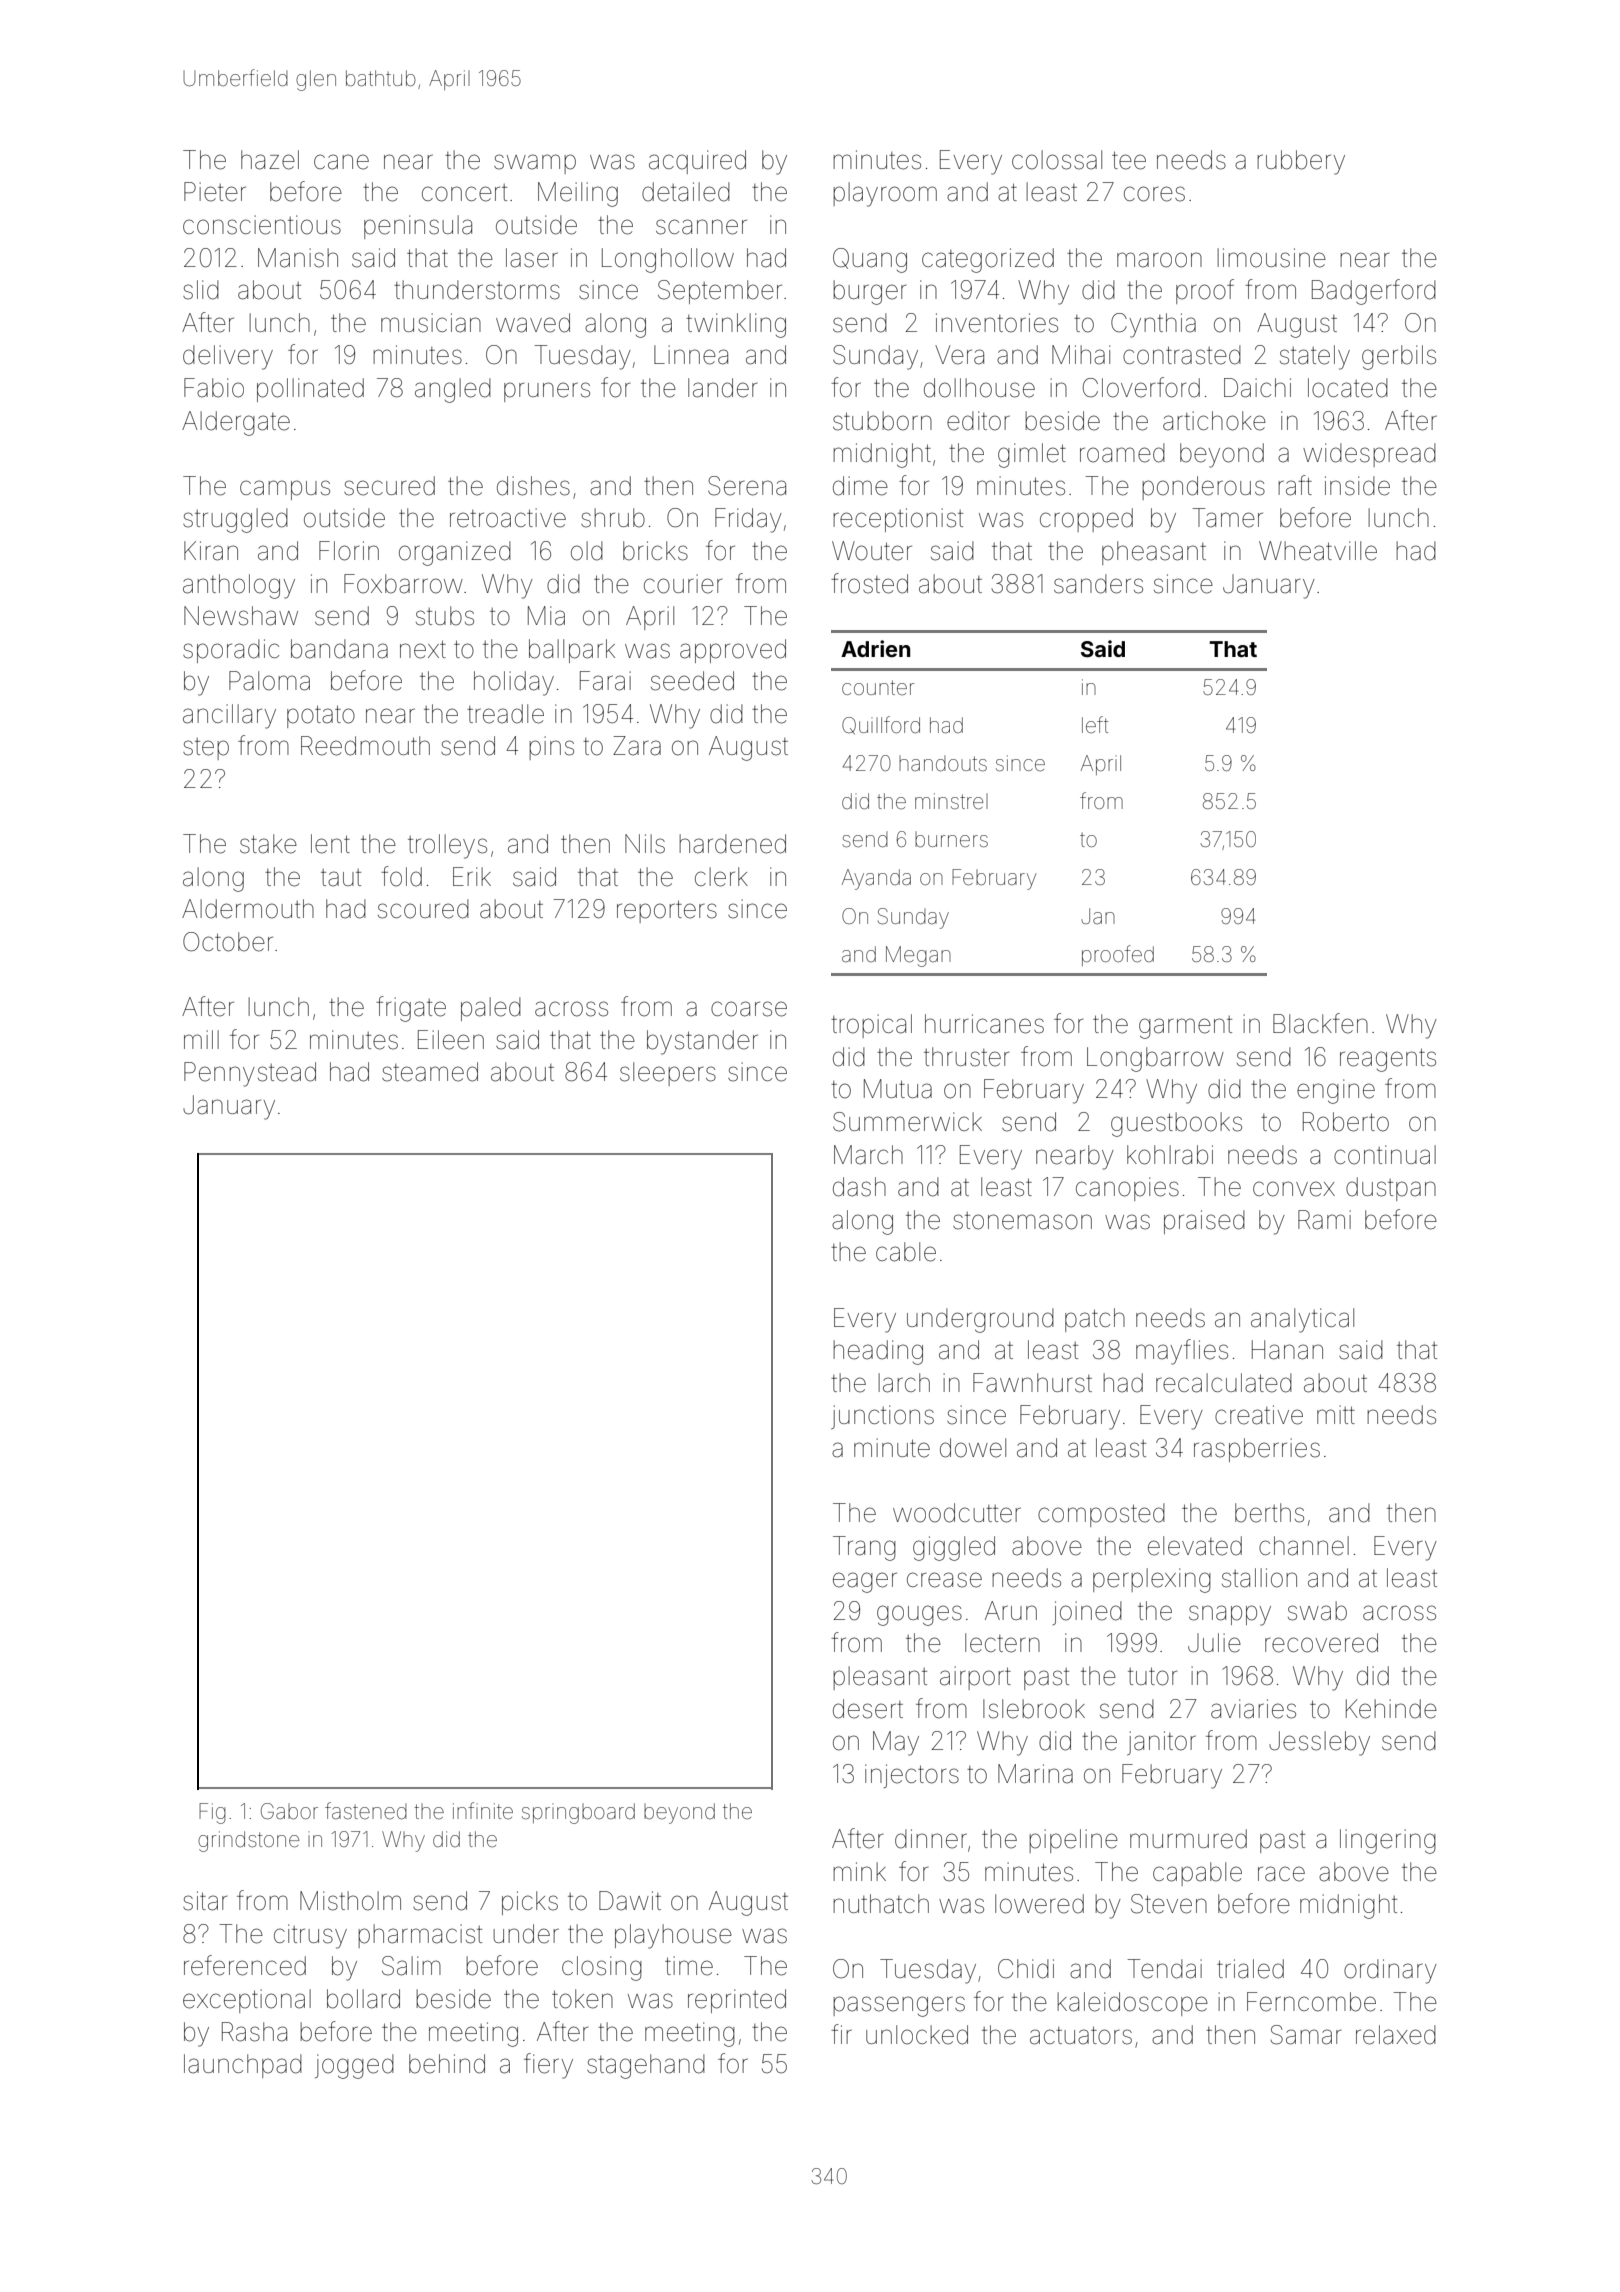  What do you see at coordinates (1095, 725) in the image?
I see `left` at bounding box center [1095, 725].
